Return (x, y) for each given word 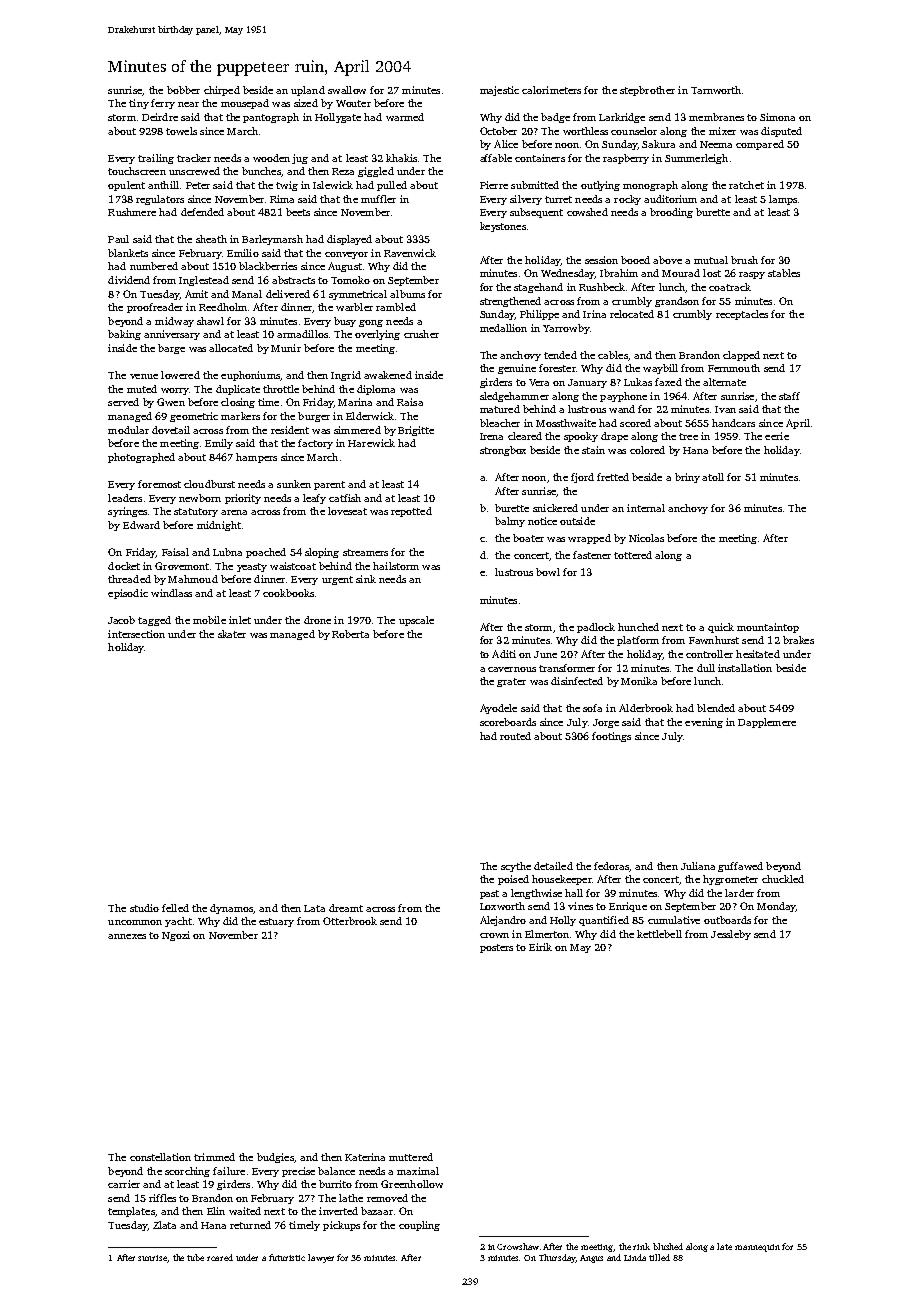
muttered (411, 1157)
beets (298, 212)
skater (232, 634)
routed (515, 736)
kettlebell (659, 934)
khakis (401, 158)
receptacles (742, 315)
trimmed (214, 1157)
